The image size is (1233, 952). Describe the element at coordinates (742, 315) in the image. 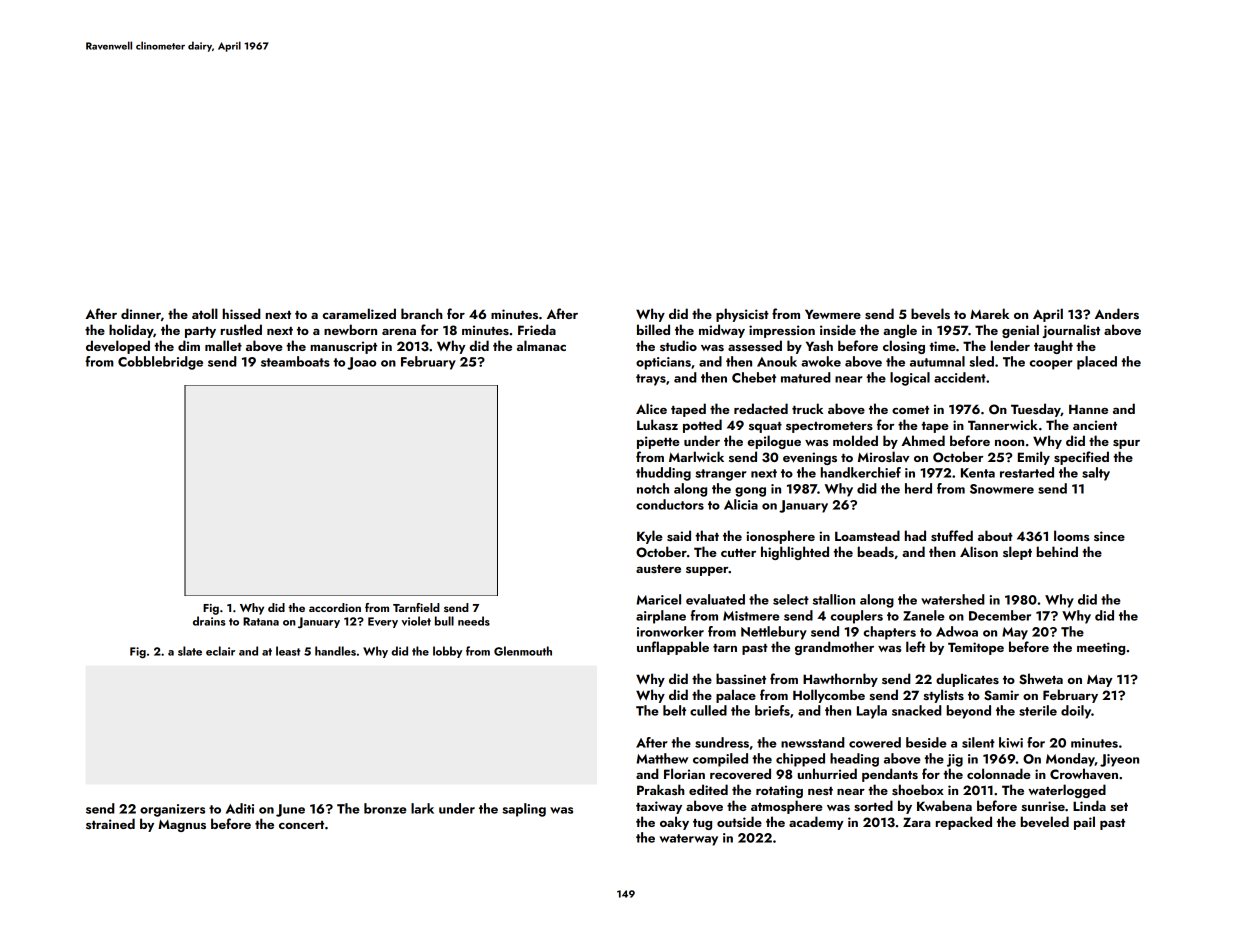

I see `physicist` at that location.
